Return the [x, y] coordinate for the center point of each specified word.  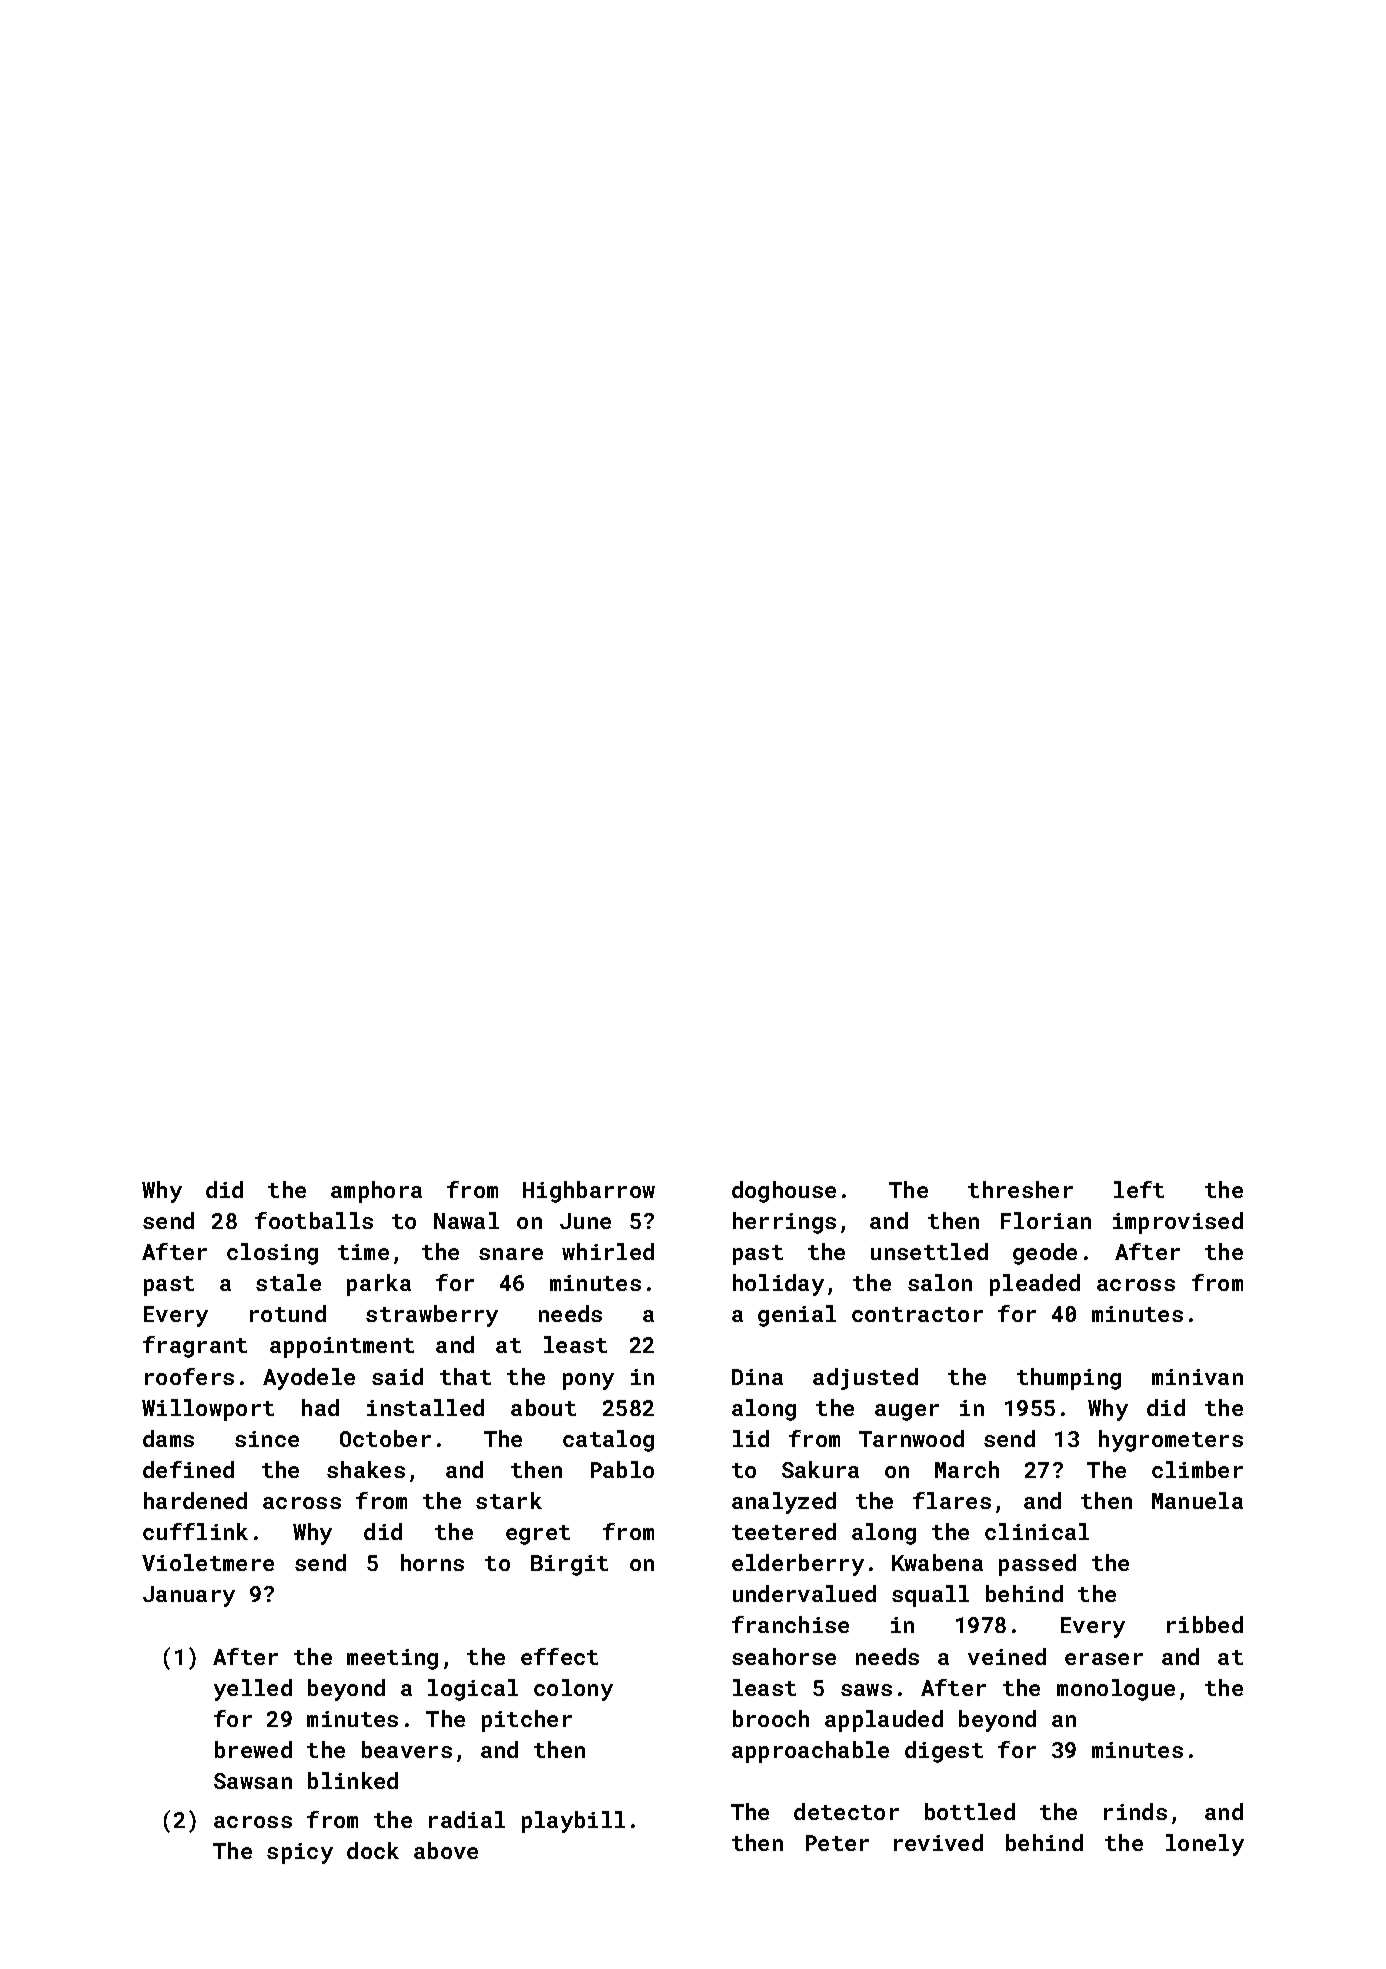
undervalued [804, 1593]
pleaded [1035, 1285]
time [363, 1252]
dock [373, 1850]
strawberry [432, 1316]
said [397, 1376]
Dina [757, 1377]
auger [907, 1412]
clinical [1037, 1531]
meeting [392, 1659]
